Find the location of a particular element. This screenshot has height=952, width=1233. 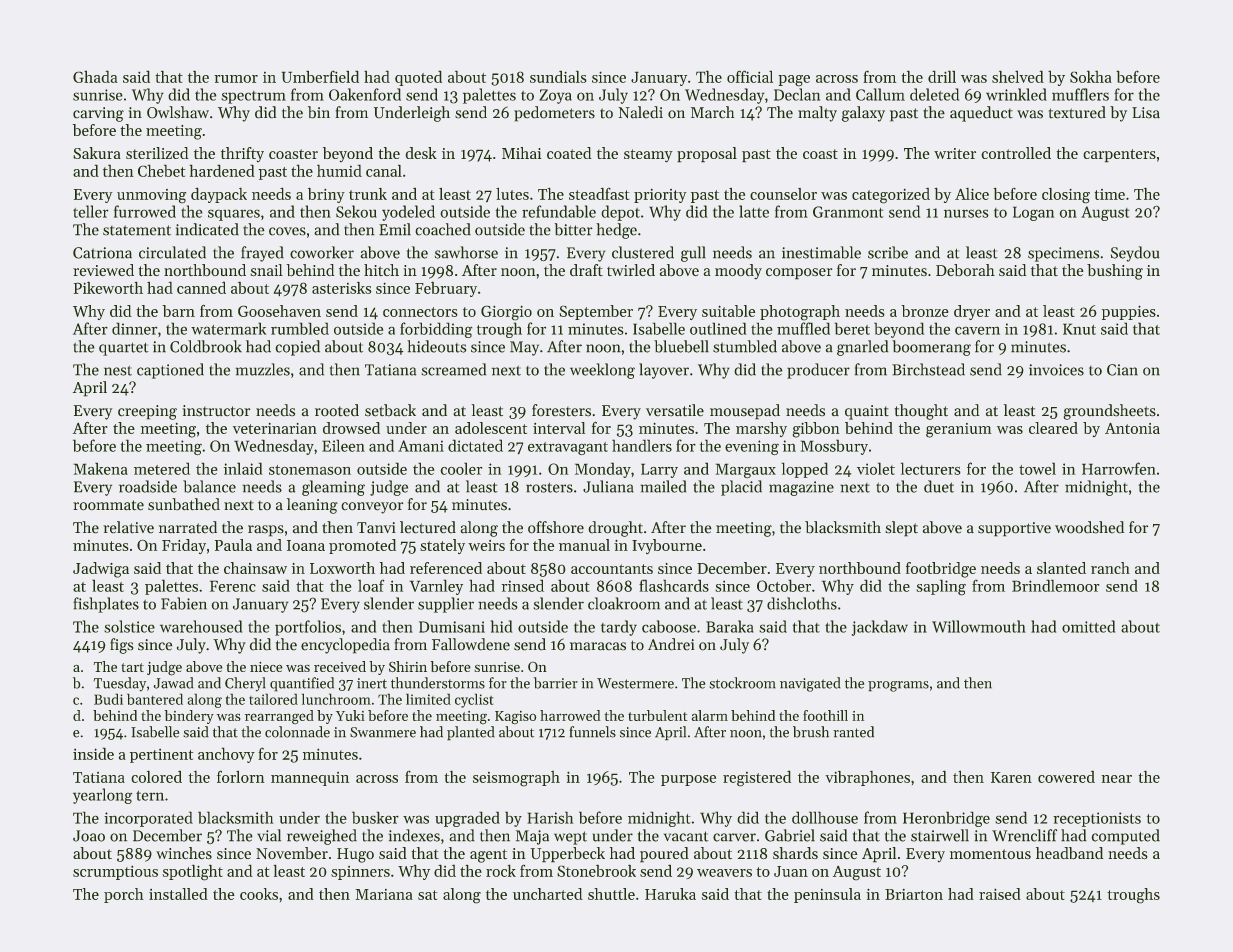

solstice is located at coordinates (129, 626).
